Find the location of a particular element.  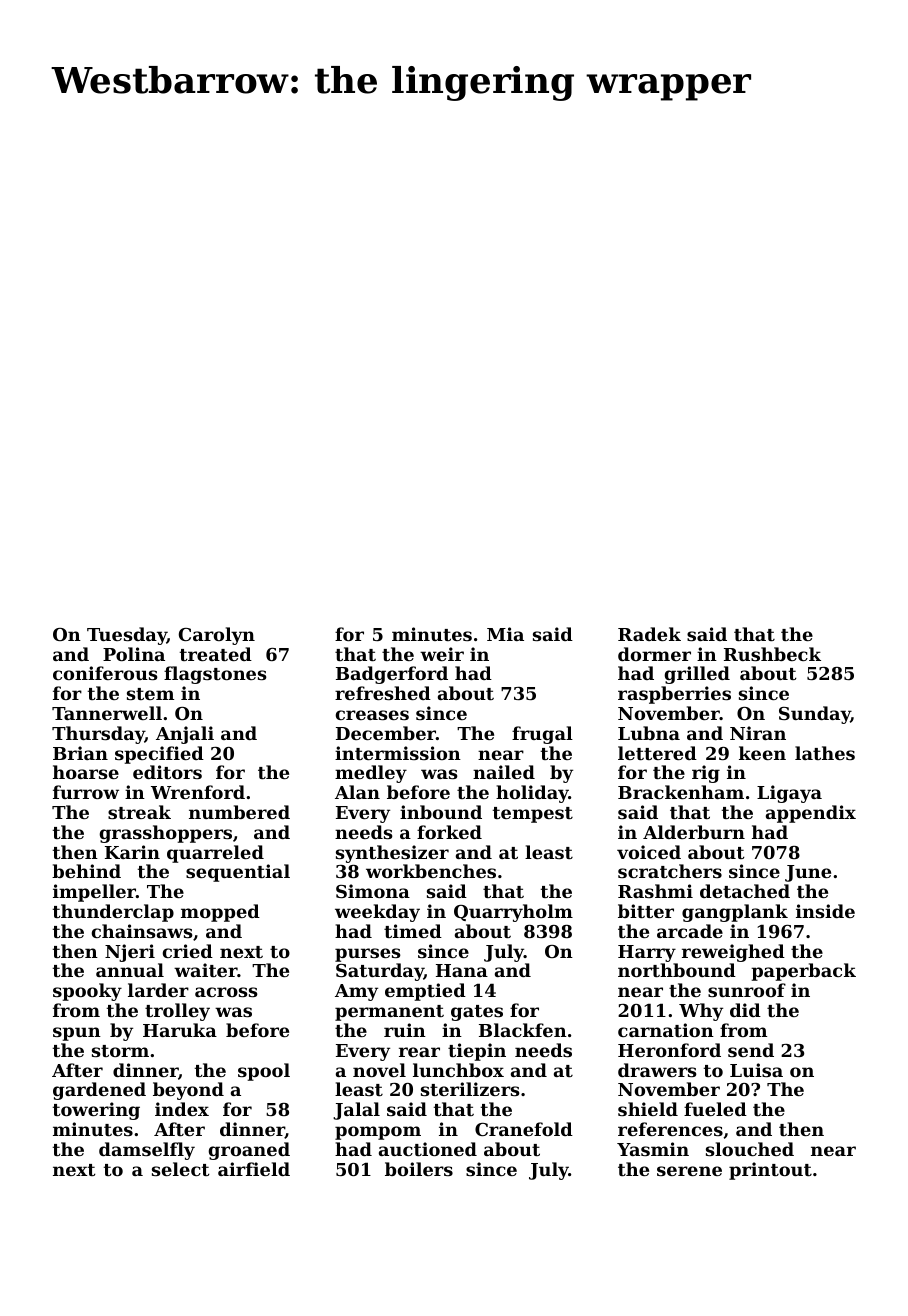

Carolyn is located at coordinates (217, 636).
